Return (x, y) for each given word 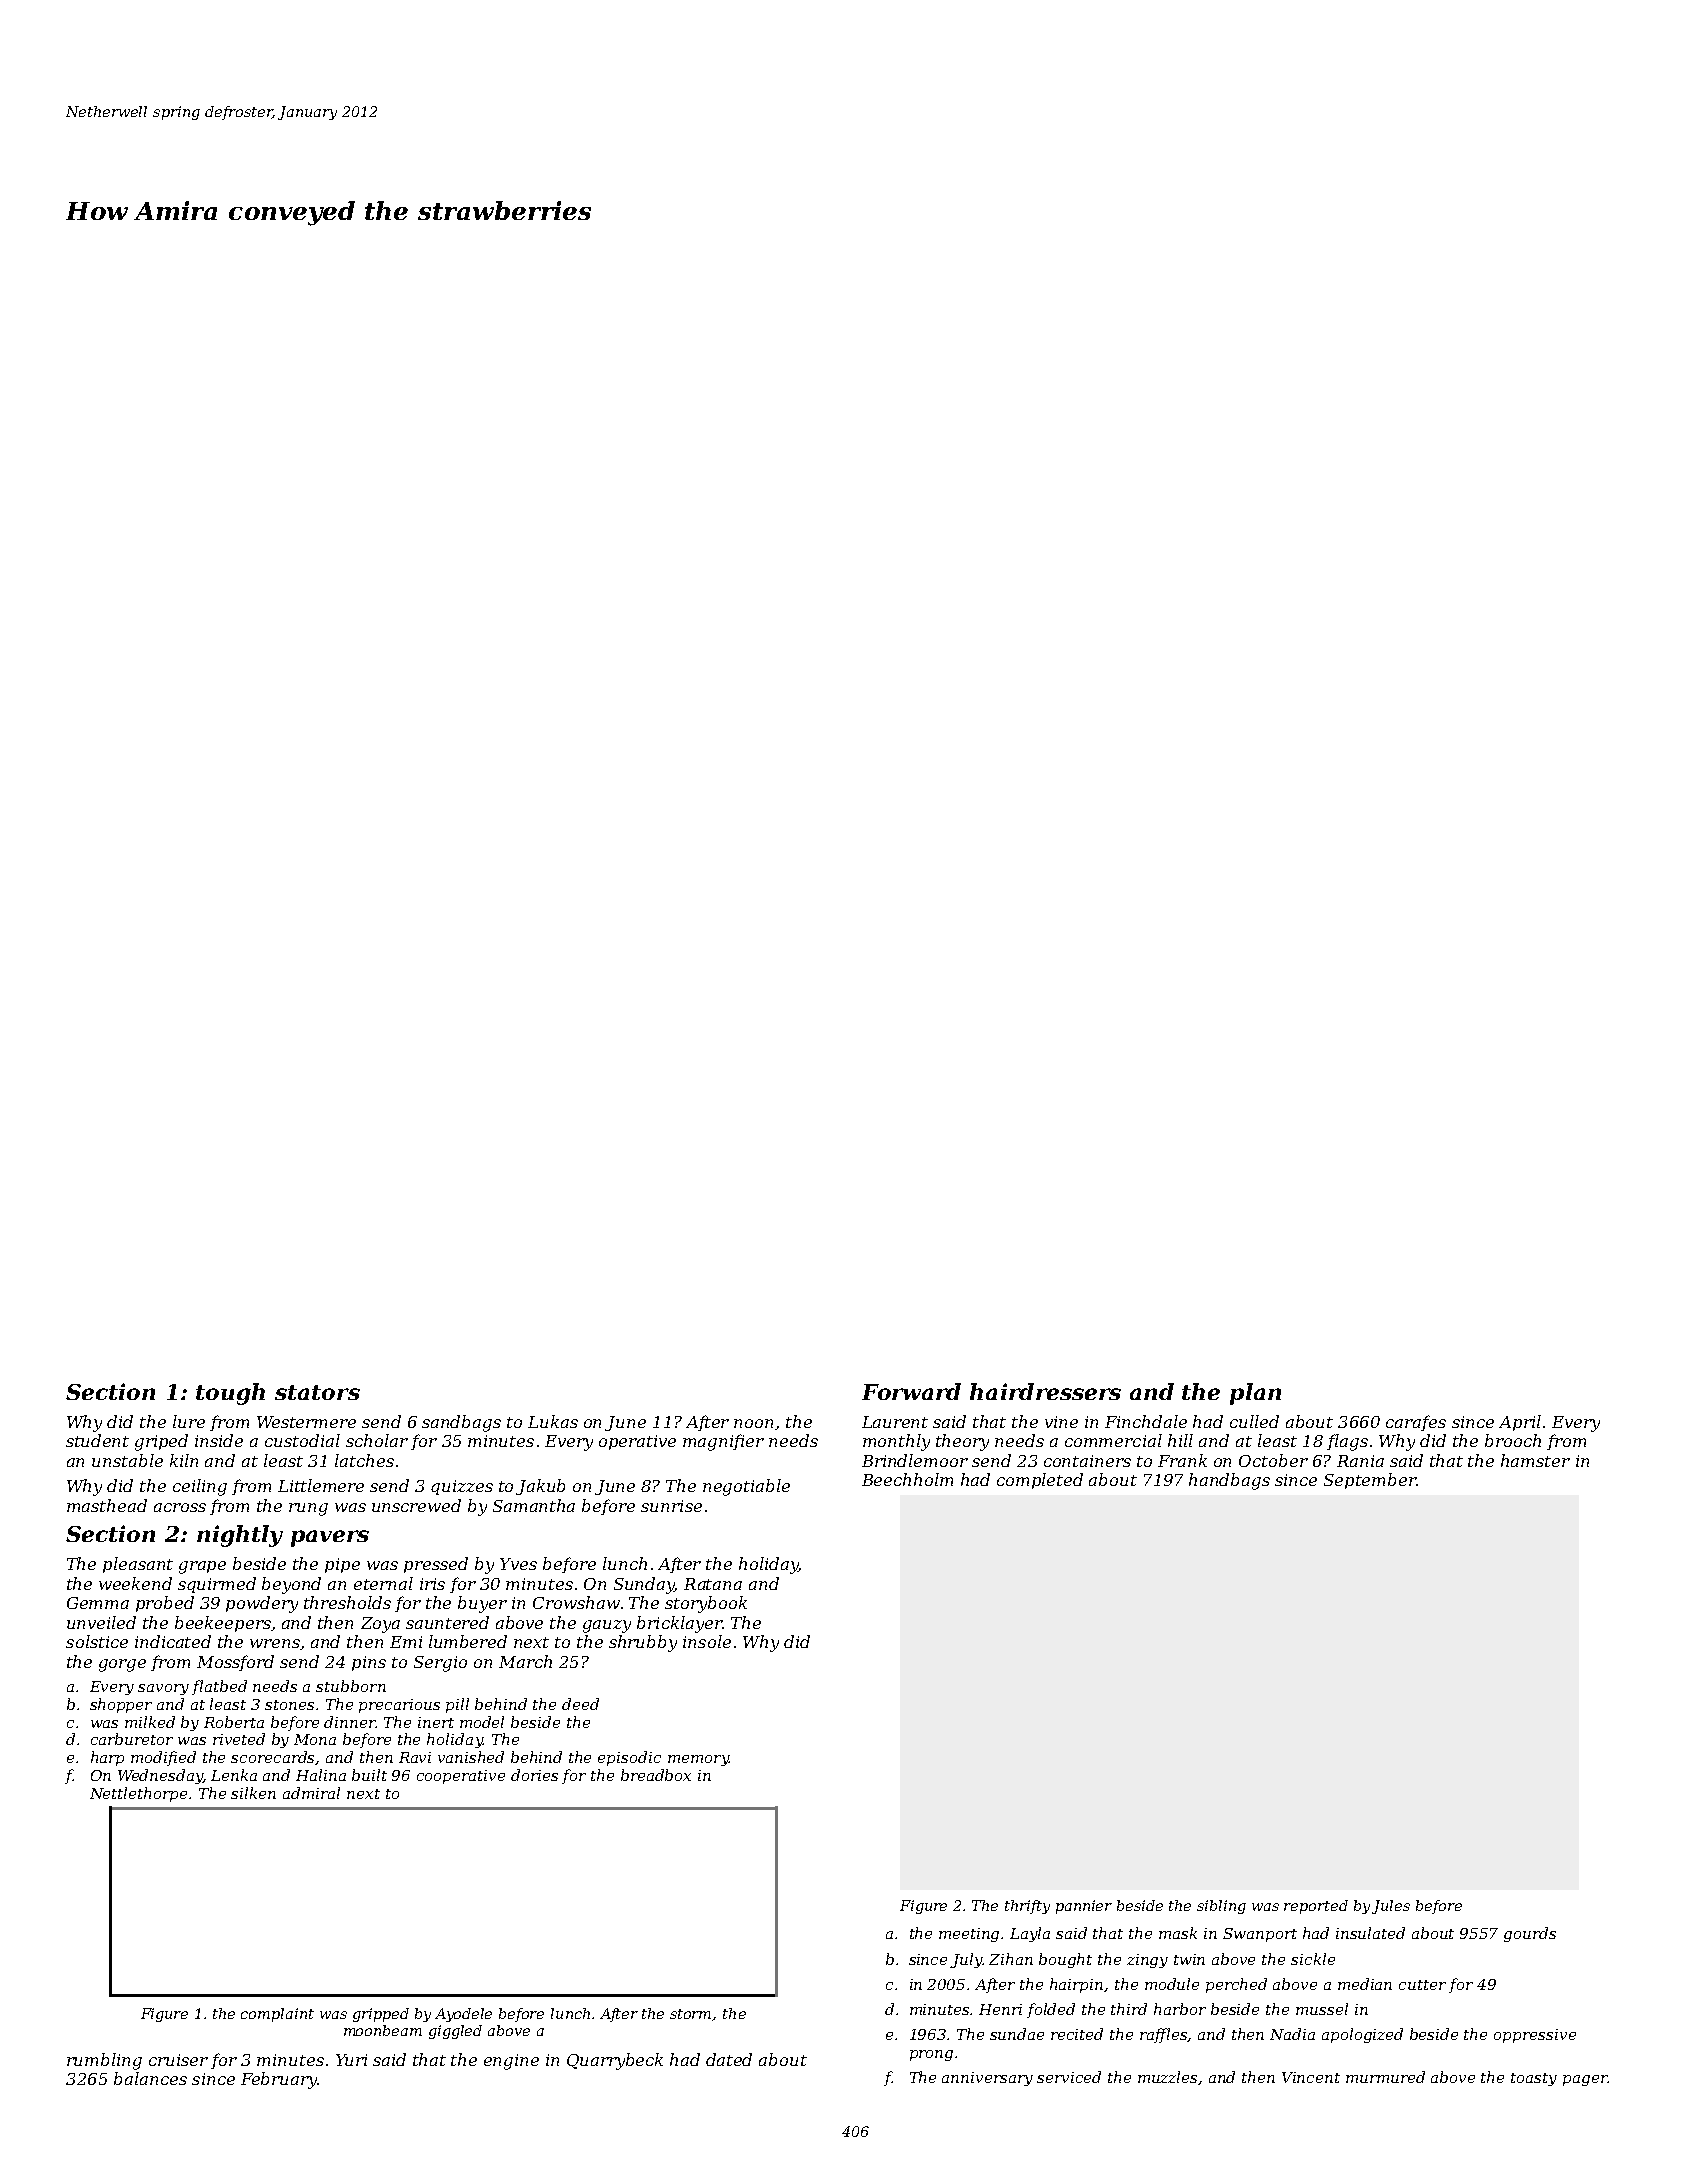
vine (1061, 1422)
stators (317, 1392)
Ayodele (463, 2015)
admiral (311, 1793)
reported (1316, 1907)
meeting (970, 1935)
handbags (1229, 1481)
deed (580, 1704)
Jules (1391, 1907)
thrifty (1027, 1907)
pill (457, 1705)
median (1365, 1984)
